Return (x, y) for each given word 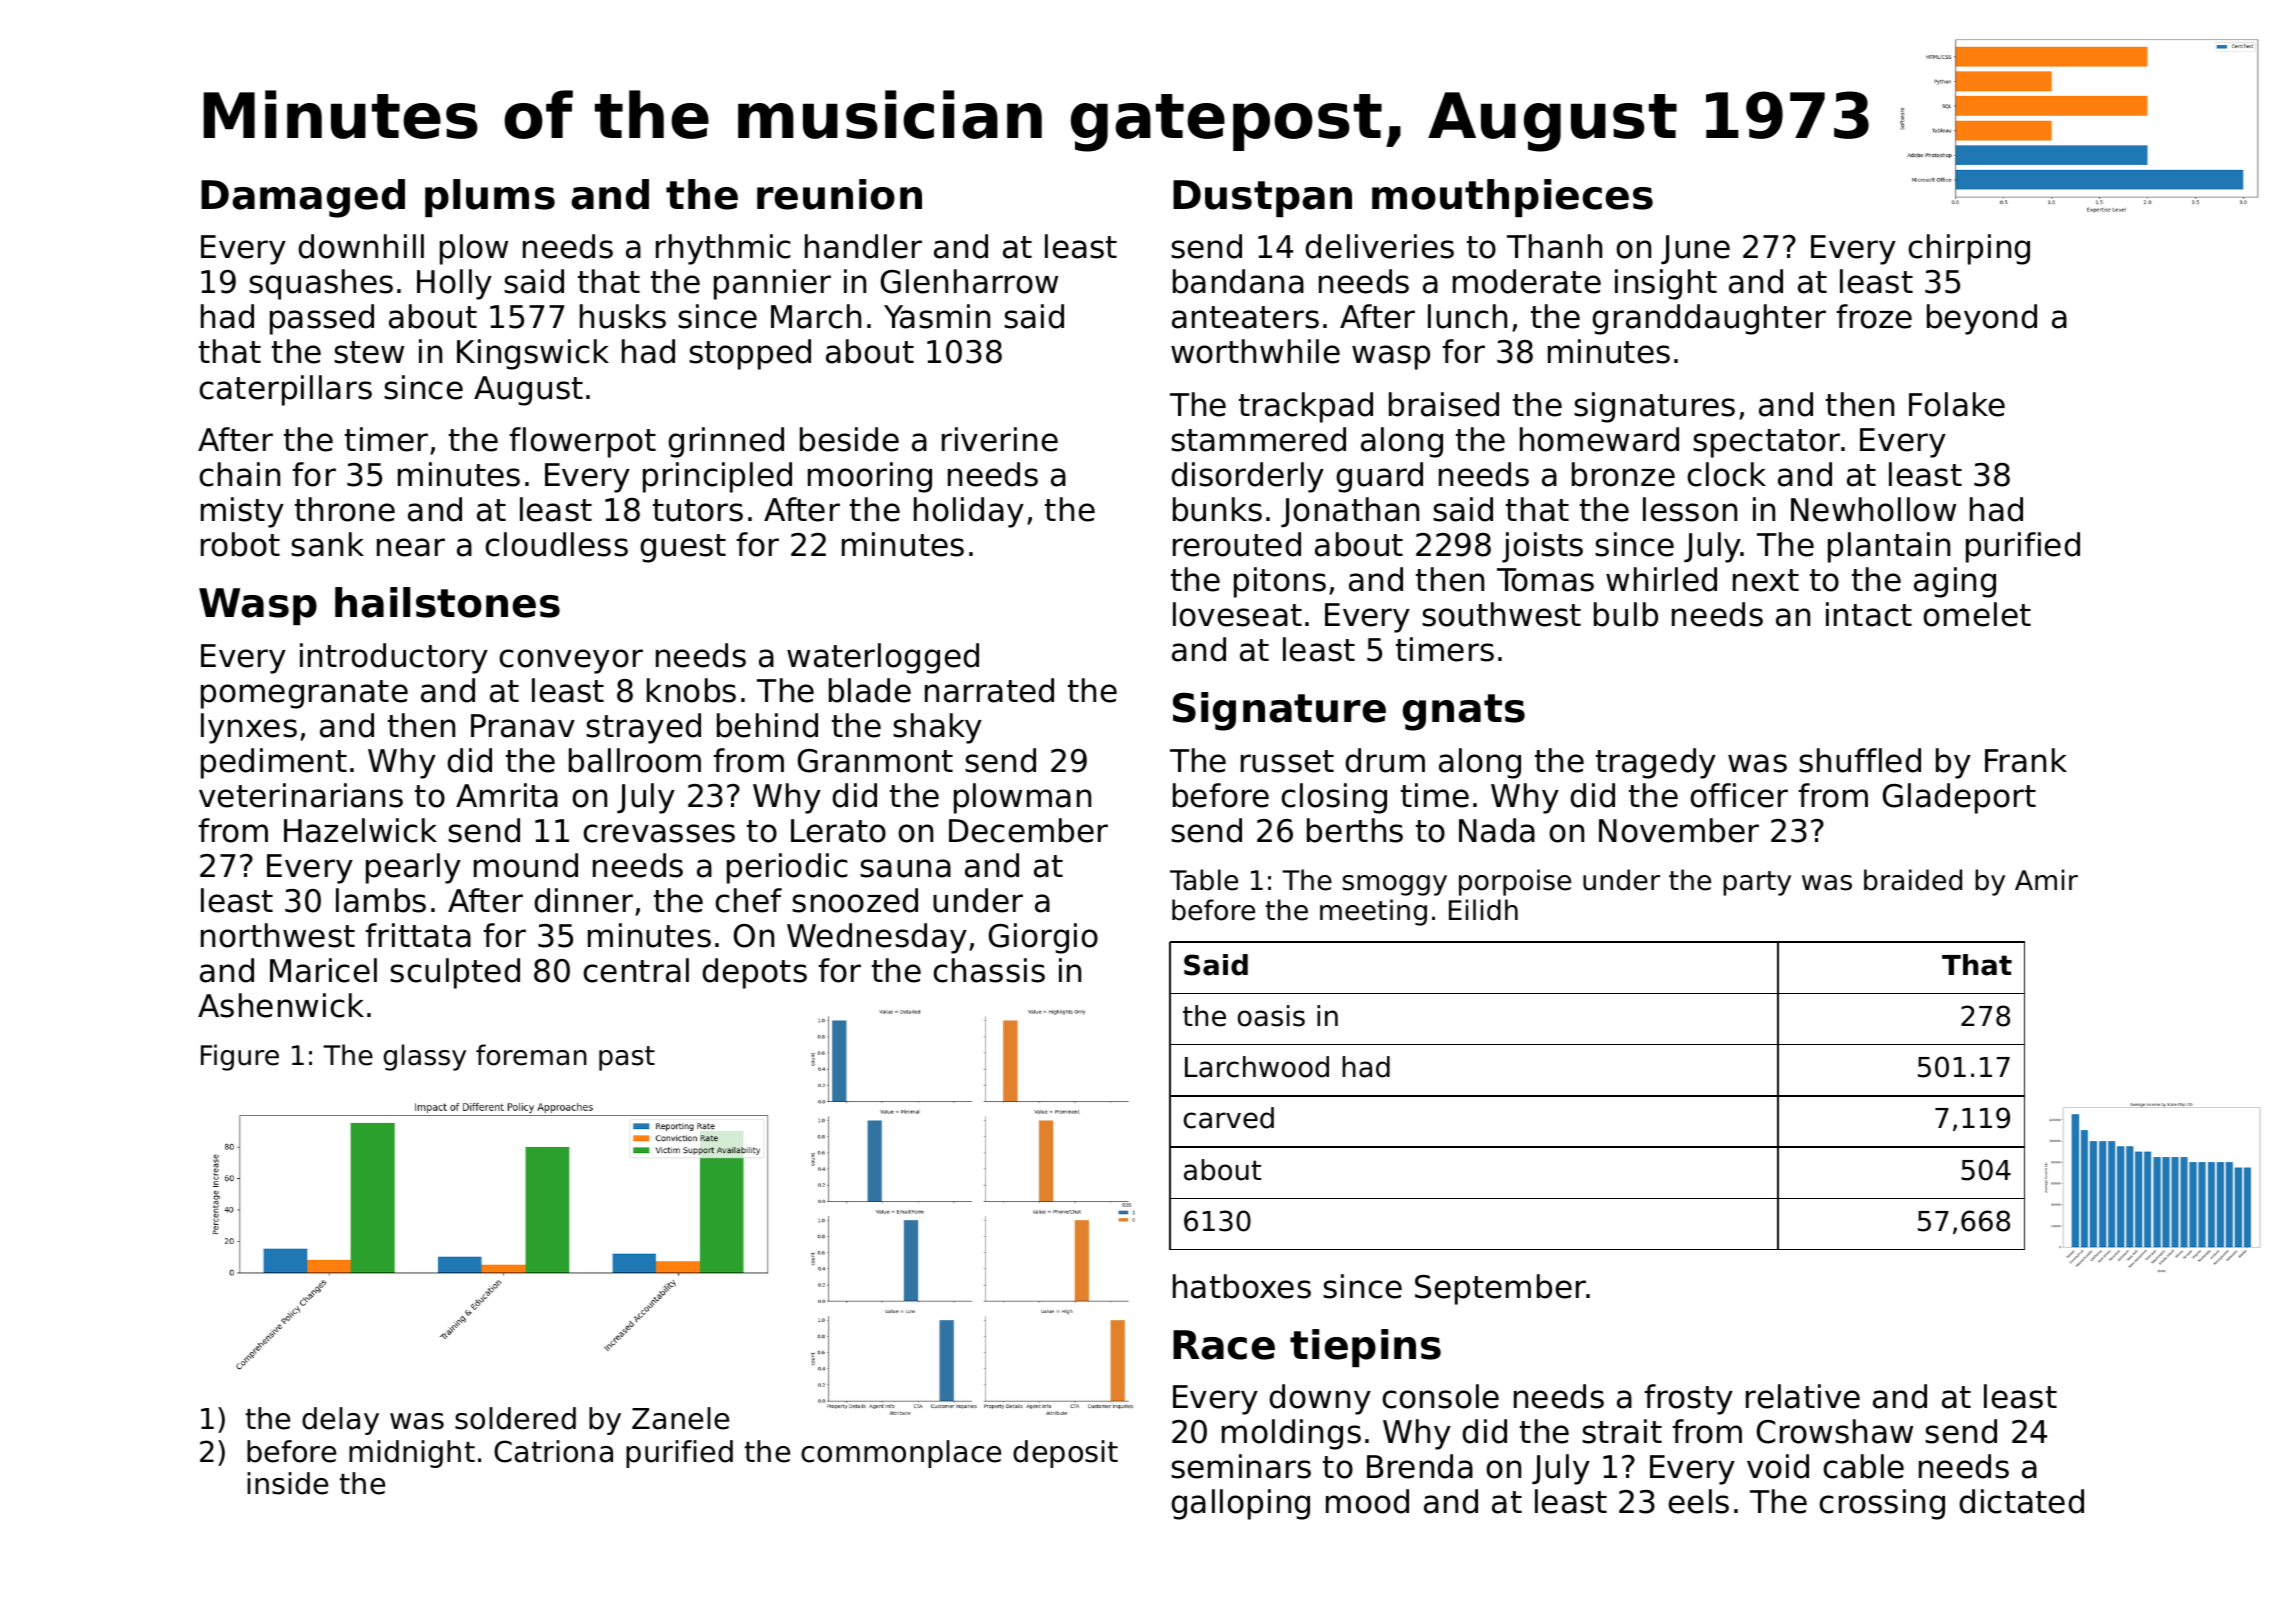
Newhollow (1873, 509)
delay (340, 1421)
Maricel (323, 970)
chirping (1969, 249)
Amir (2046, 879)
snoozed (855, 900)
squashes (321, 284)
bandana (1238, 281)
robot (240, 544)
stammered (1258, 439)
